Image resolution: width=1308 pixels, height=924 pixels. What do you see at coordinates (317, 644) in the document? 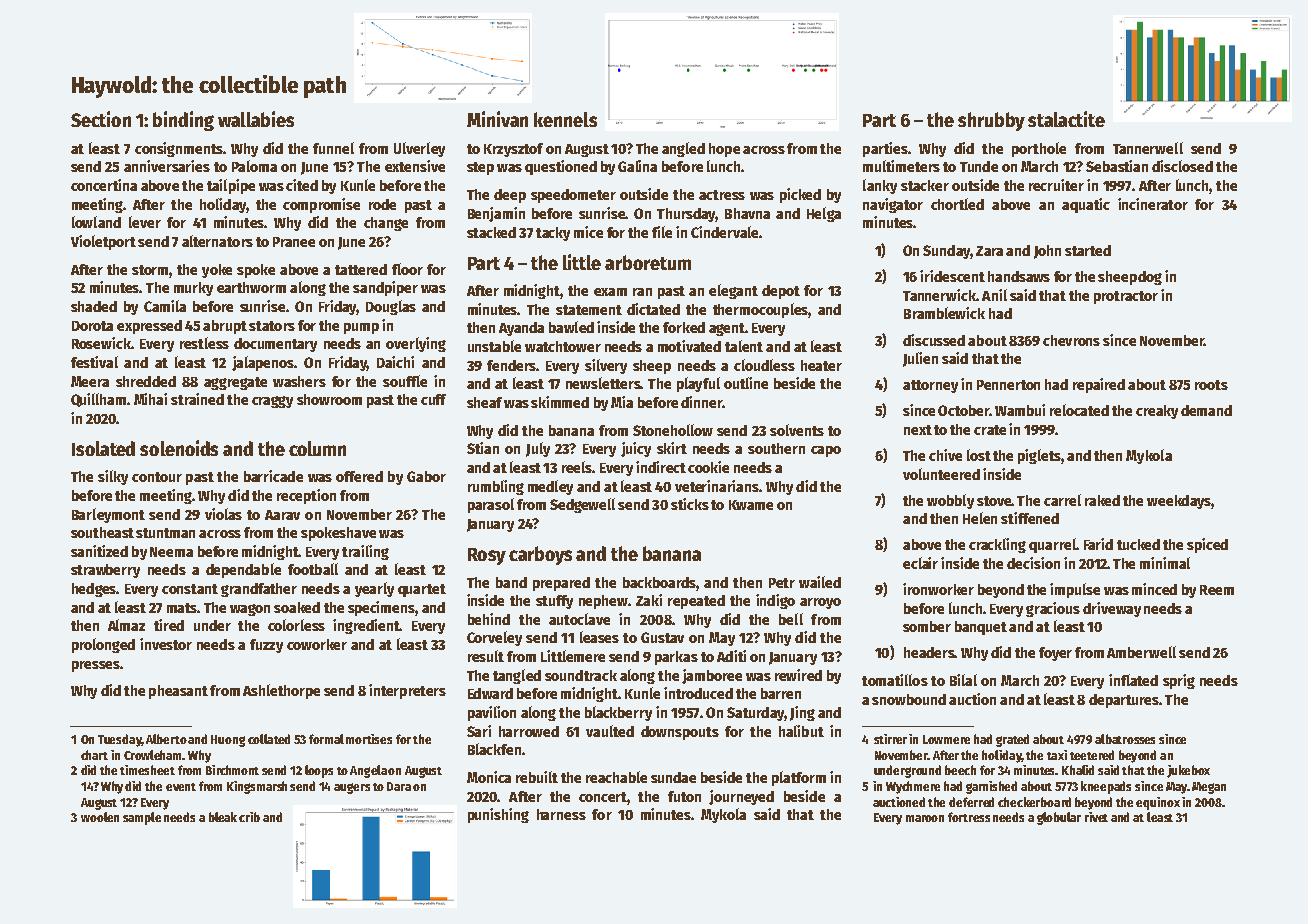
I see `coworker` at bounding box center [317, 644].
